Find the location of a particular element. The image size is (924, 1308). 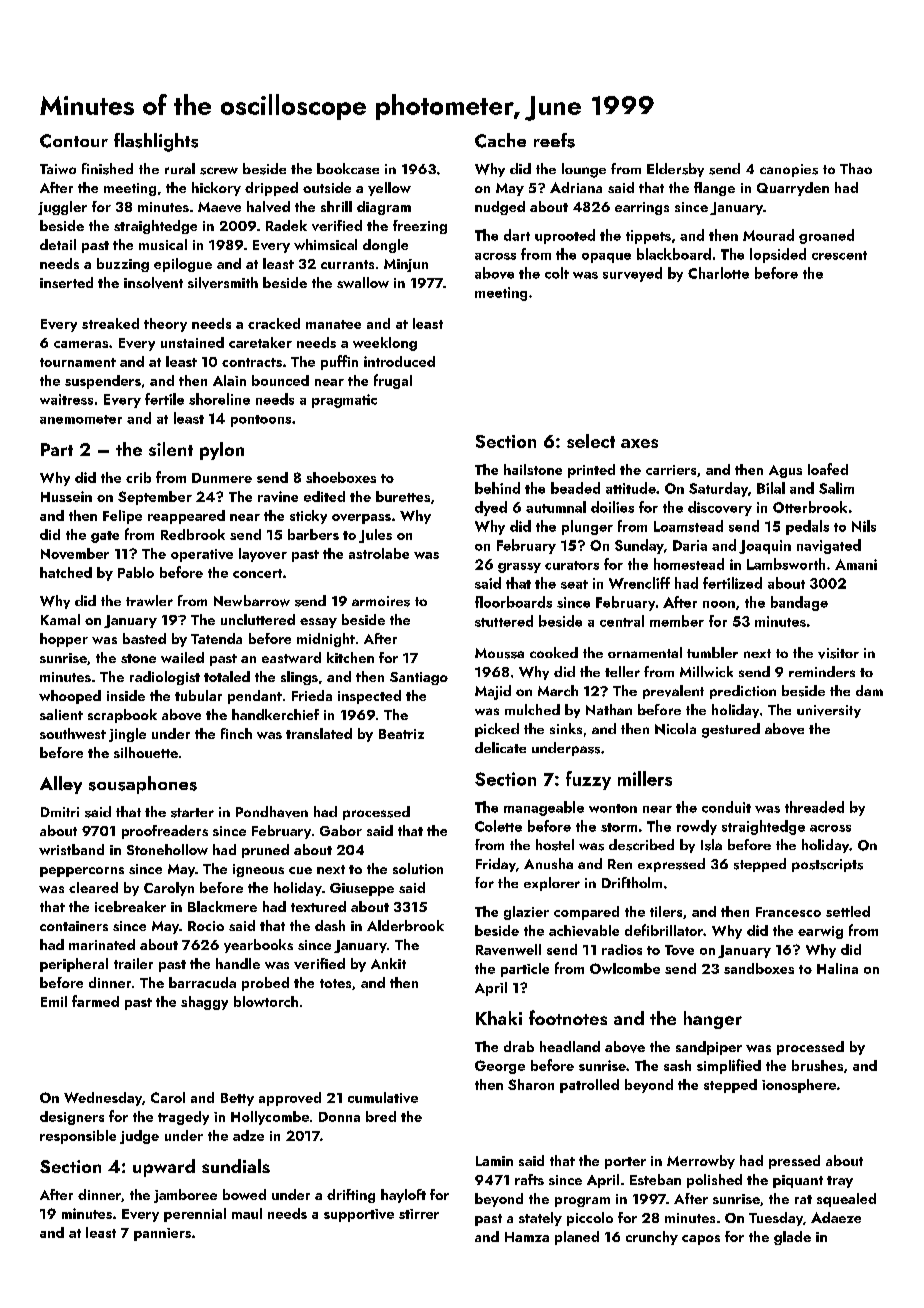

perennial is located at coordinates (195, 1215).
